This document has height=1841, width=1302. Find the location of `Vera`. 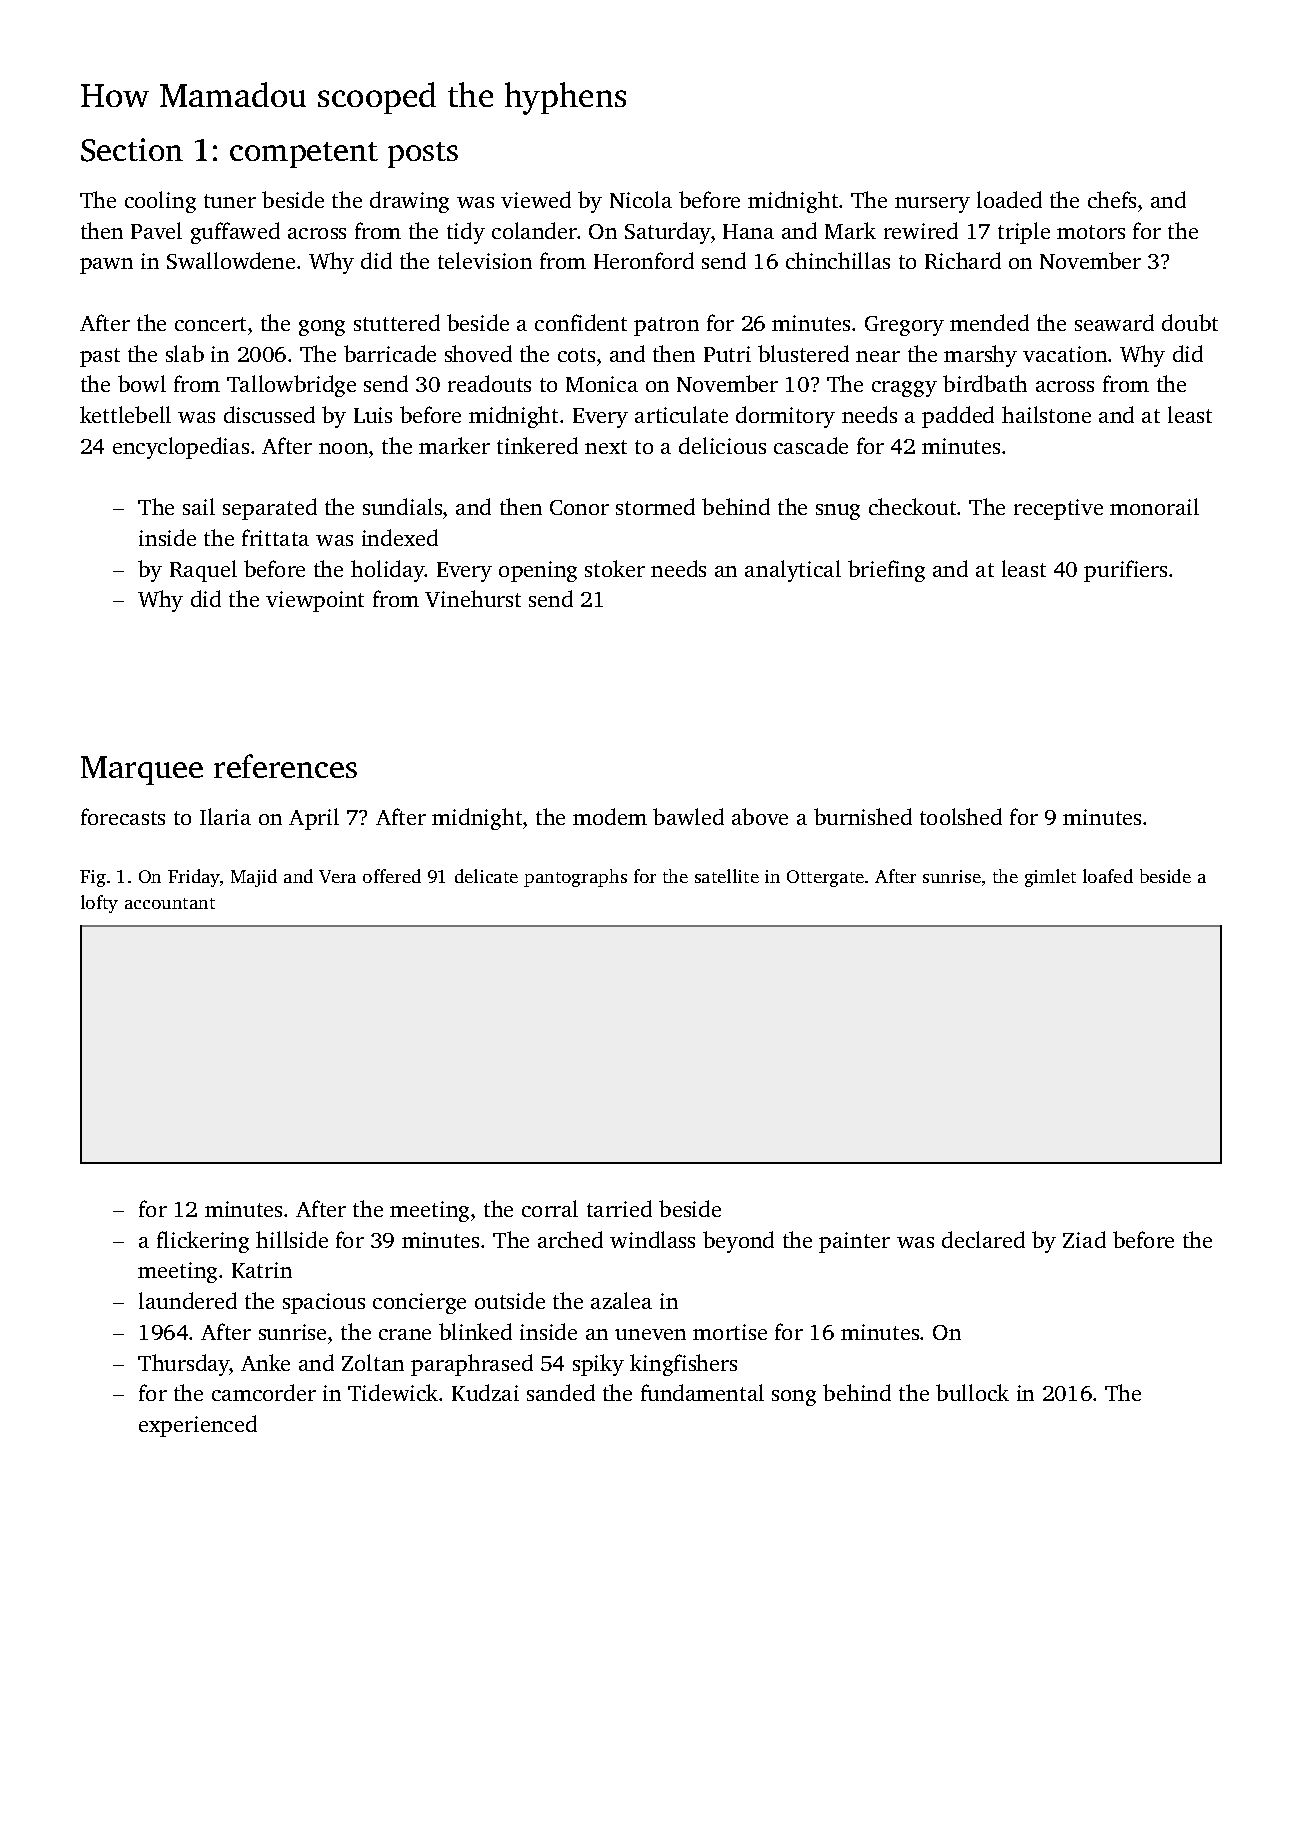

Vera is located at coordinates (337, 876).
